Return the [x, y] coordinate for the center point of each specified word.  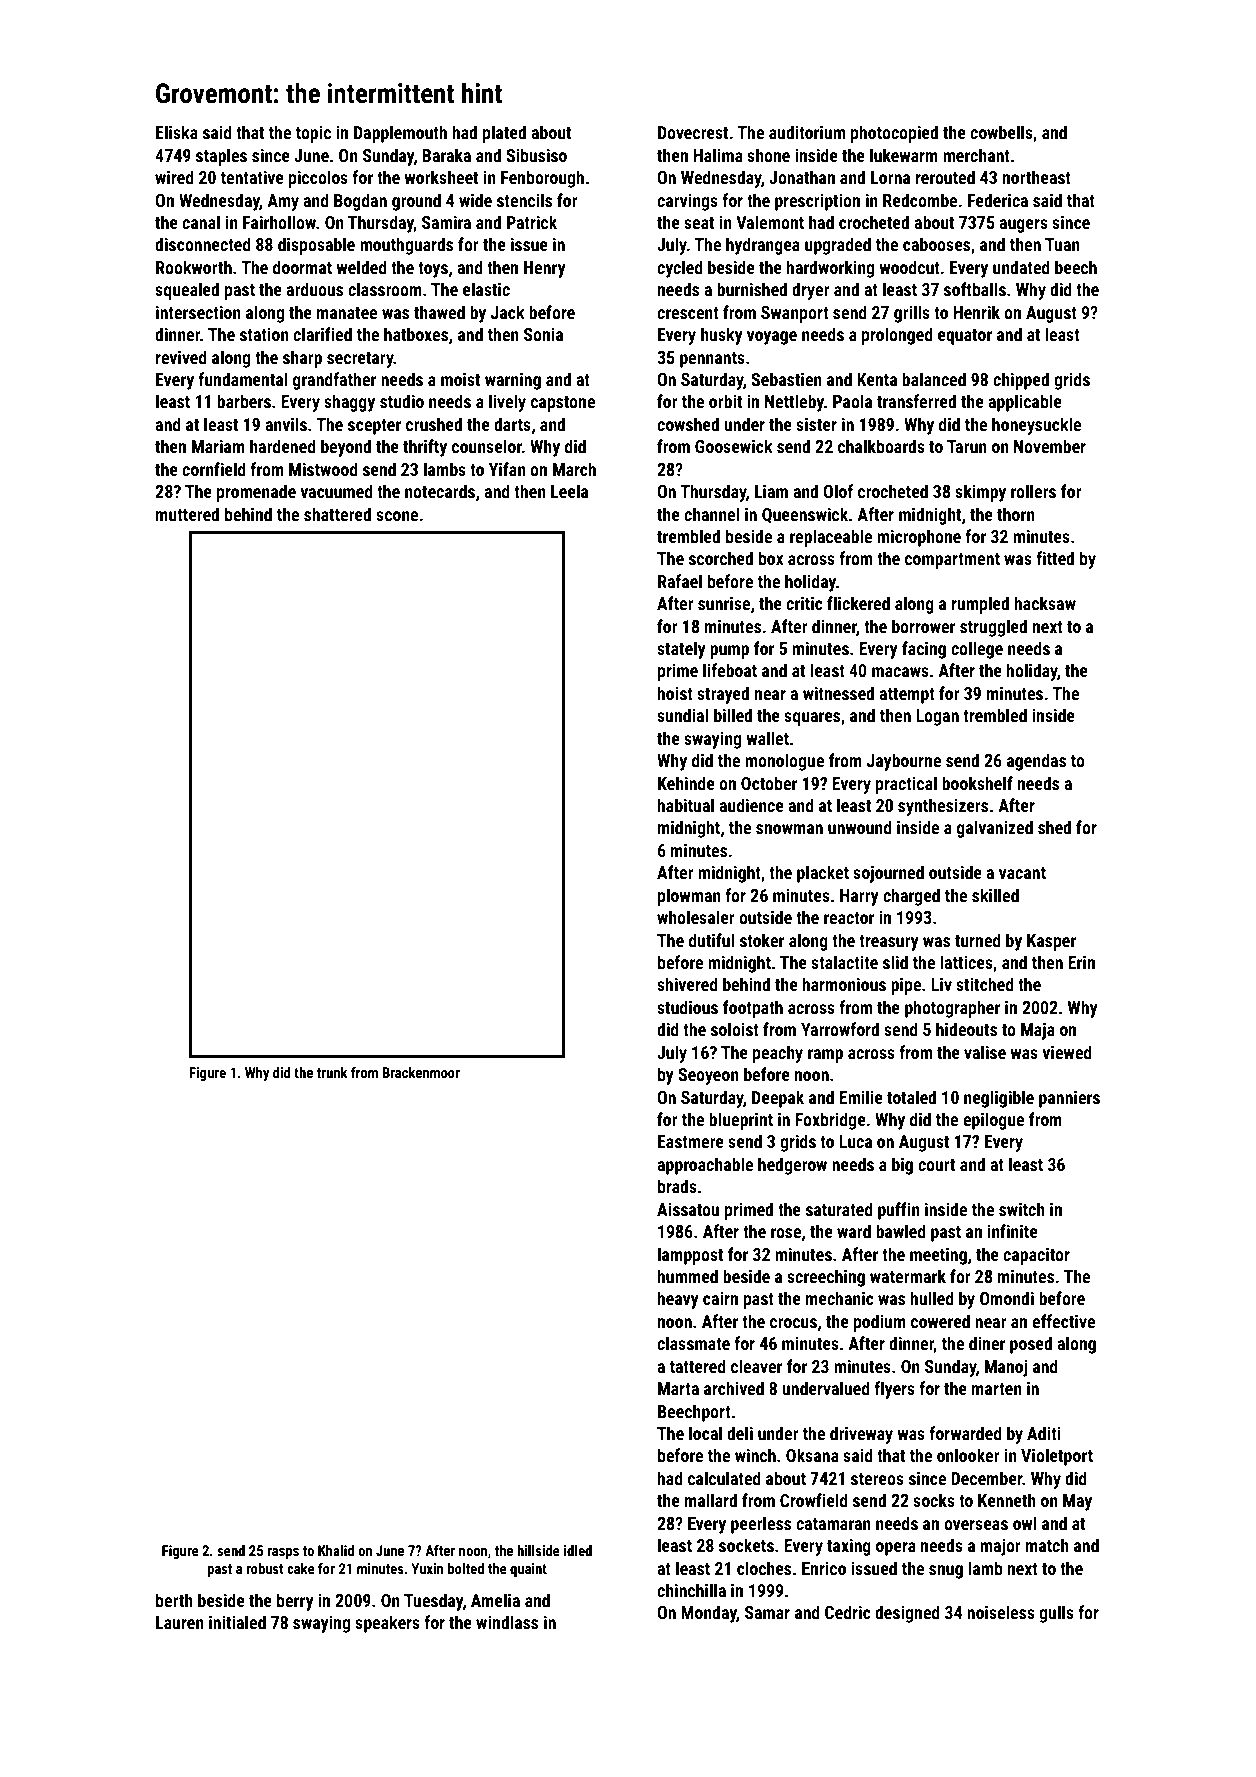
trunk [332, 1072]
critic [804, 603]
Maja [1038, 1031]
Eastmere [691, 1141]
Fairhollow [279, 222]
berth [174, 1600]
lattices [966, 962]
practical [906, 785]
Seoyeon [708, 1076]
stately [681, 650]
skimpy [980, 493]
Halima [718, 155]
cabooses [936, 244]
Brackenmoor [421, 1072]
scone [397, 516]
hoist [675, 693]
